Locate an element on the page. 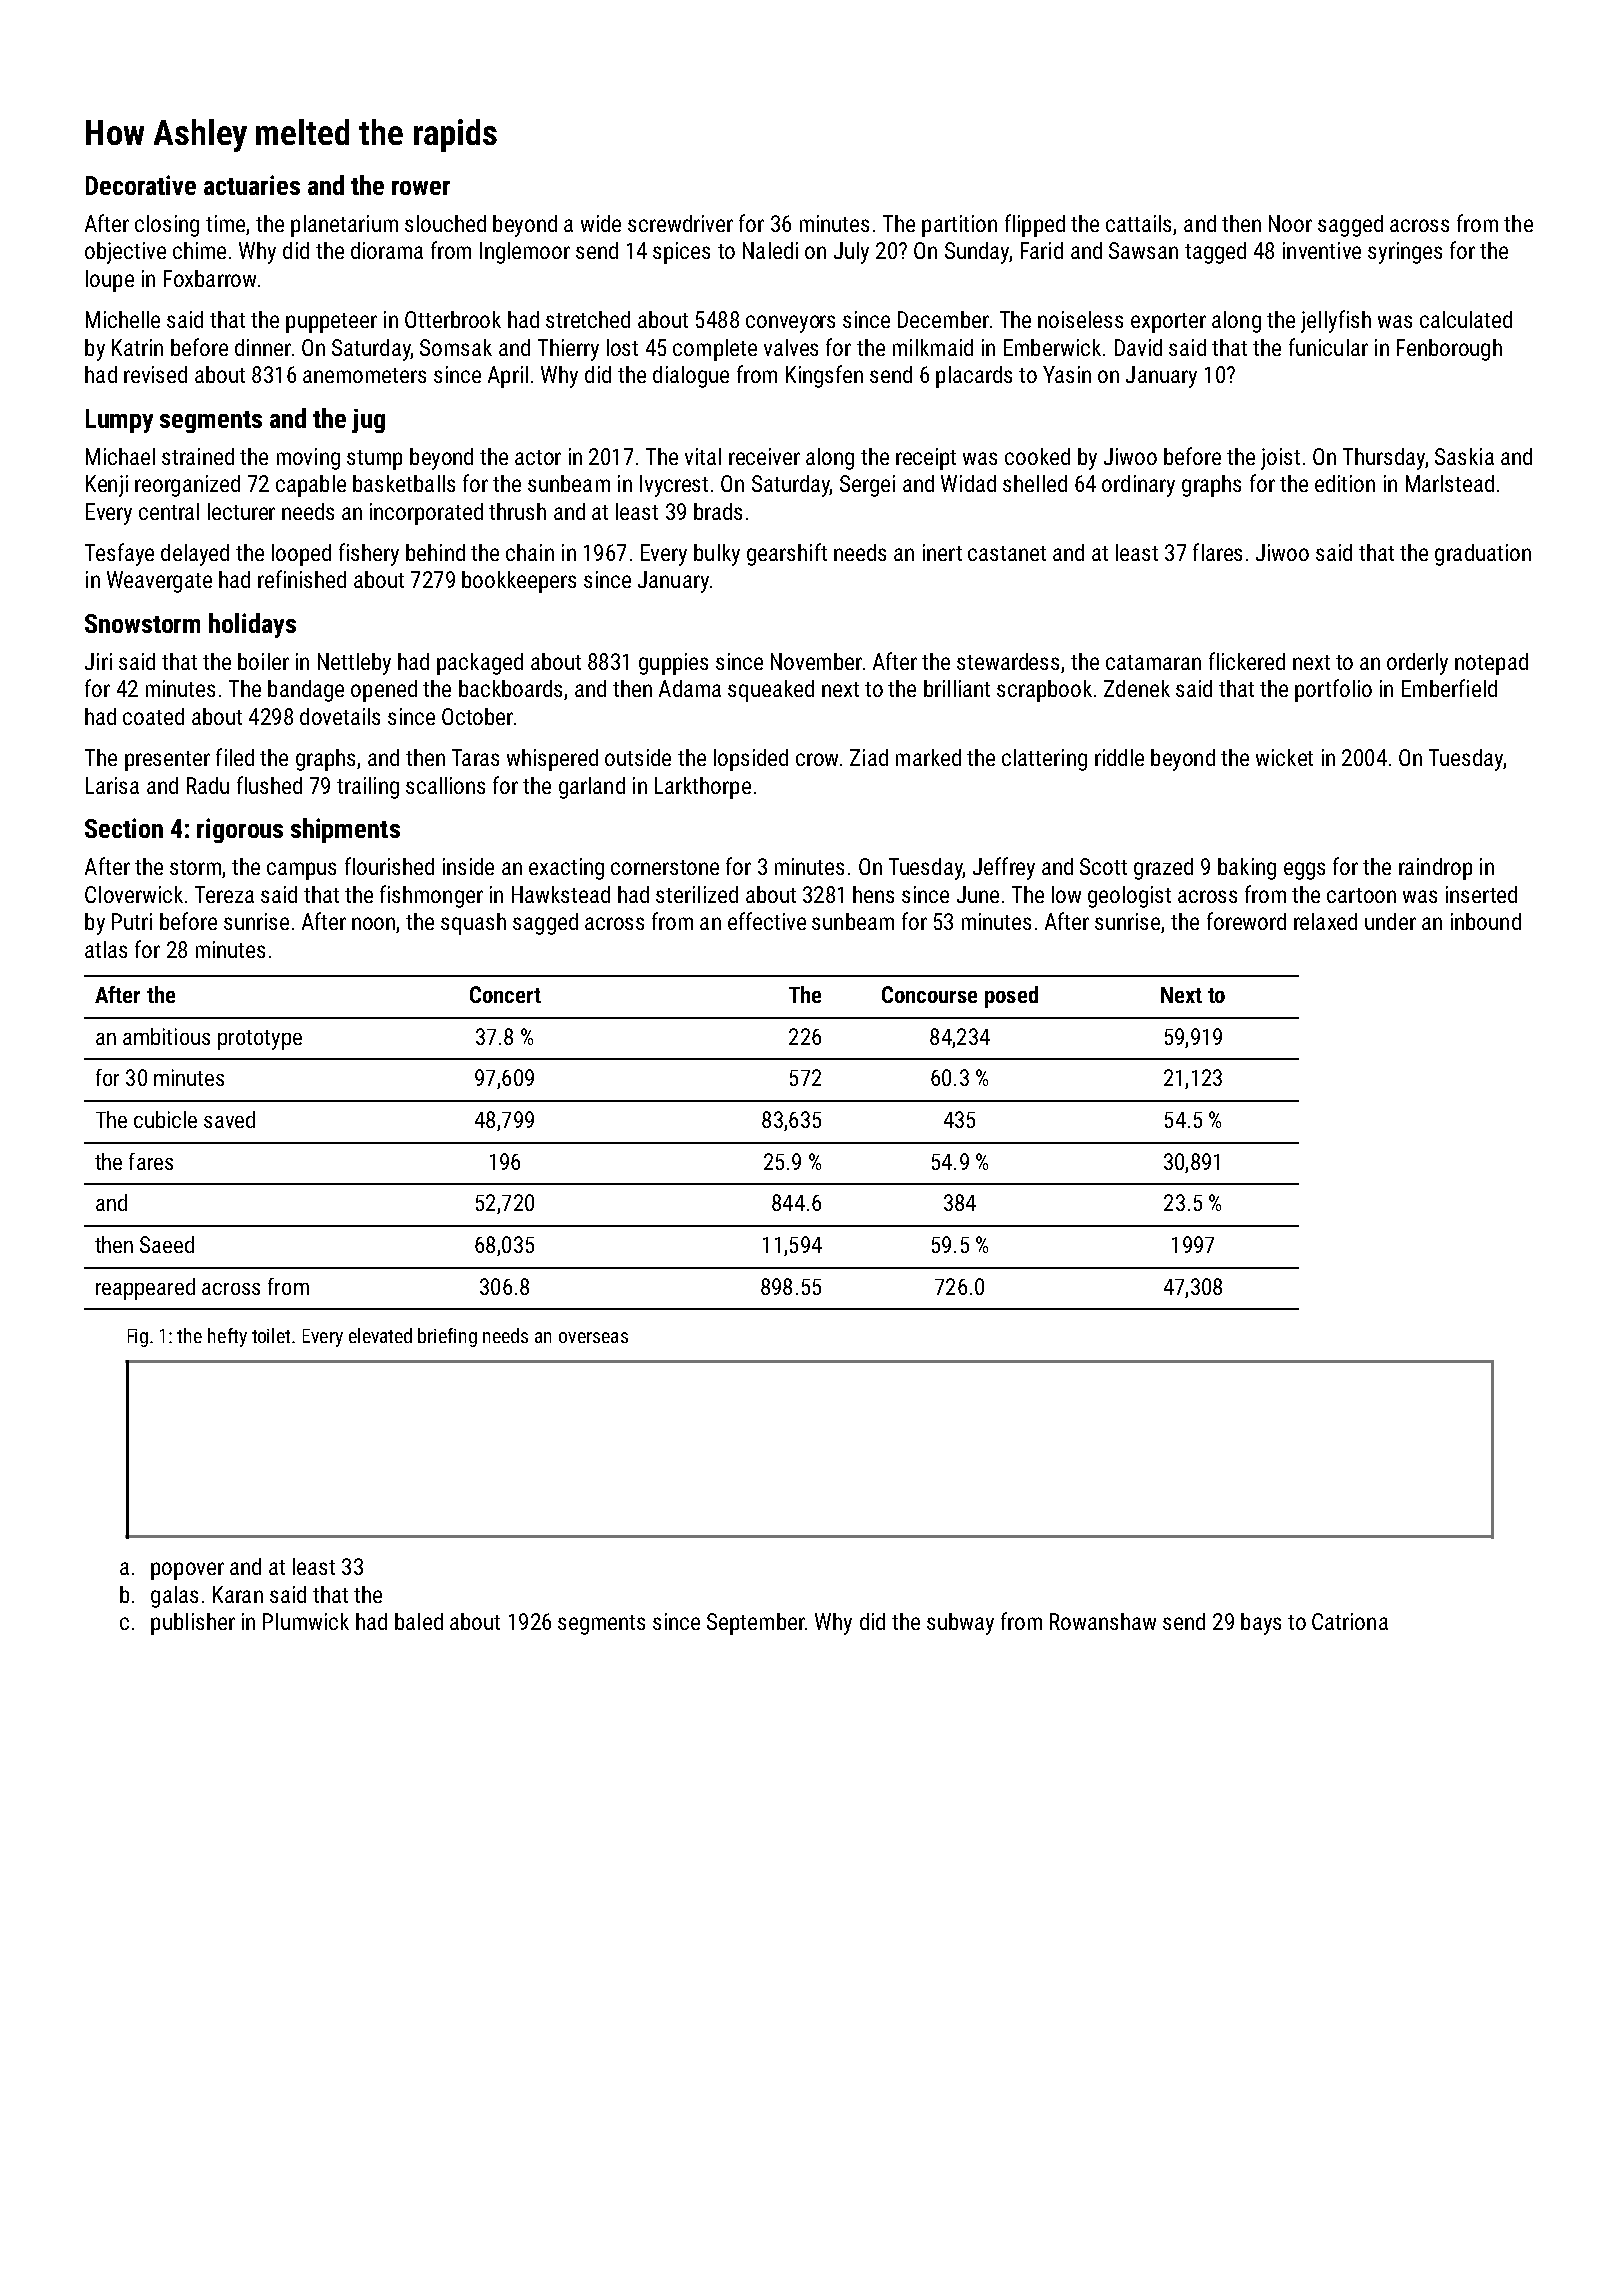 This image has width=1620, height=2292. Fenborough is located at coordinates (1449, 350).
